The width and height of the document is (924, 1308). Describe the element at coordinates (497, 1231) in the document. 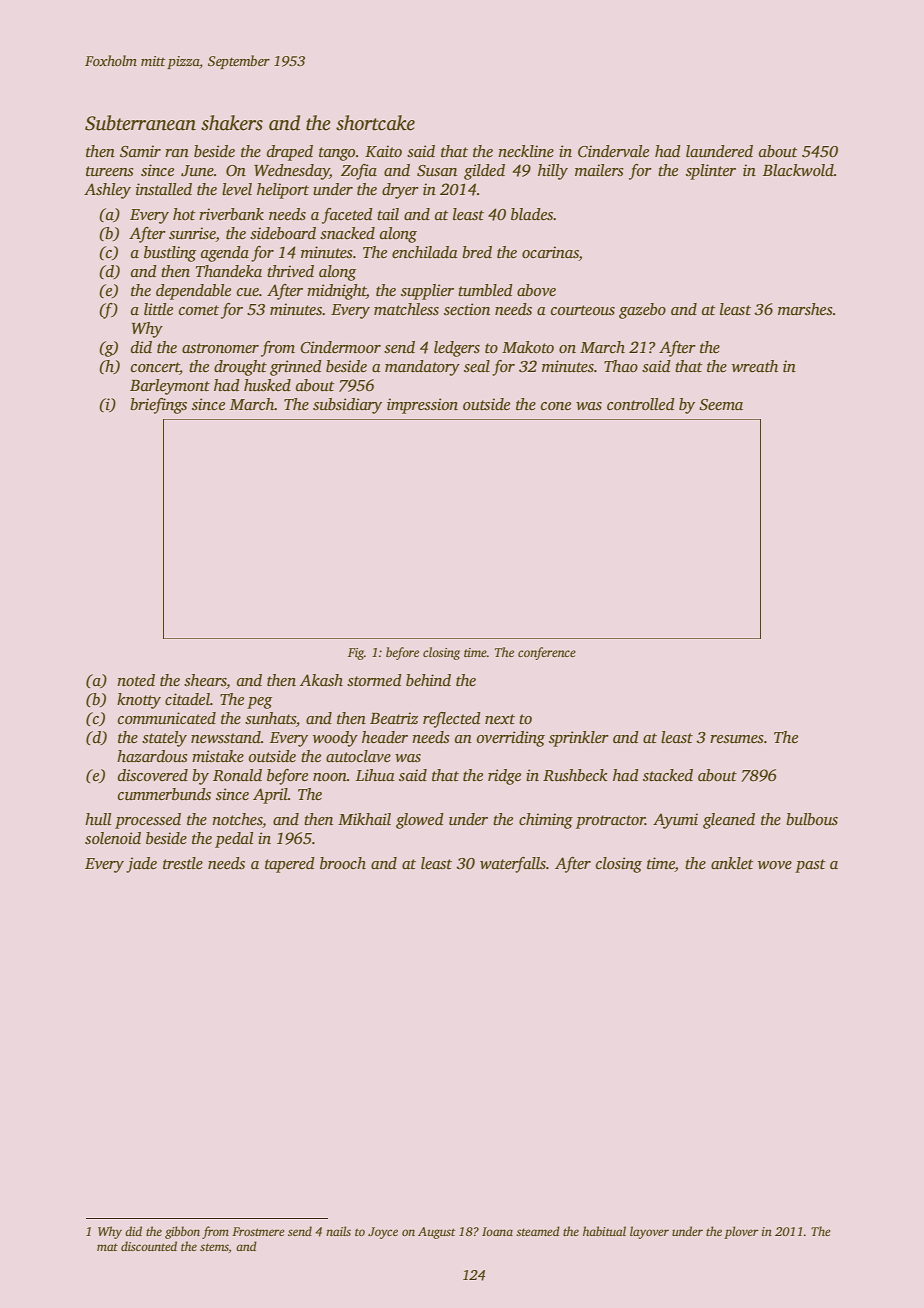

I see `Ioana` at that location.
